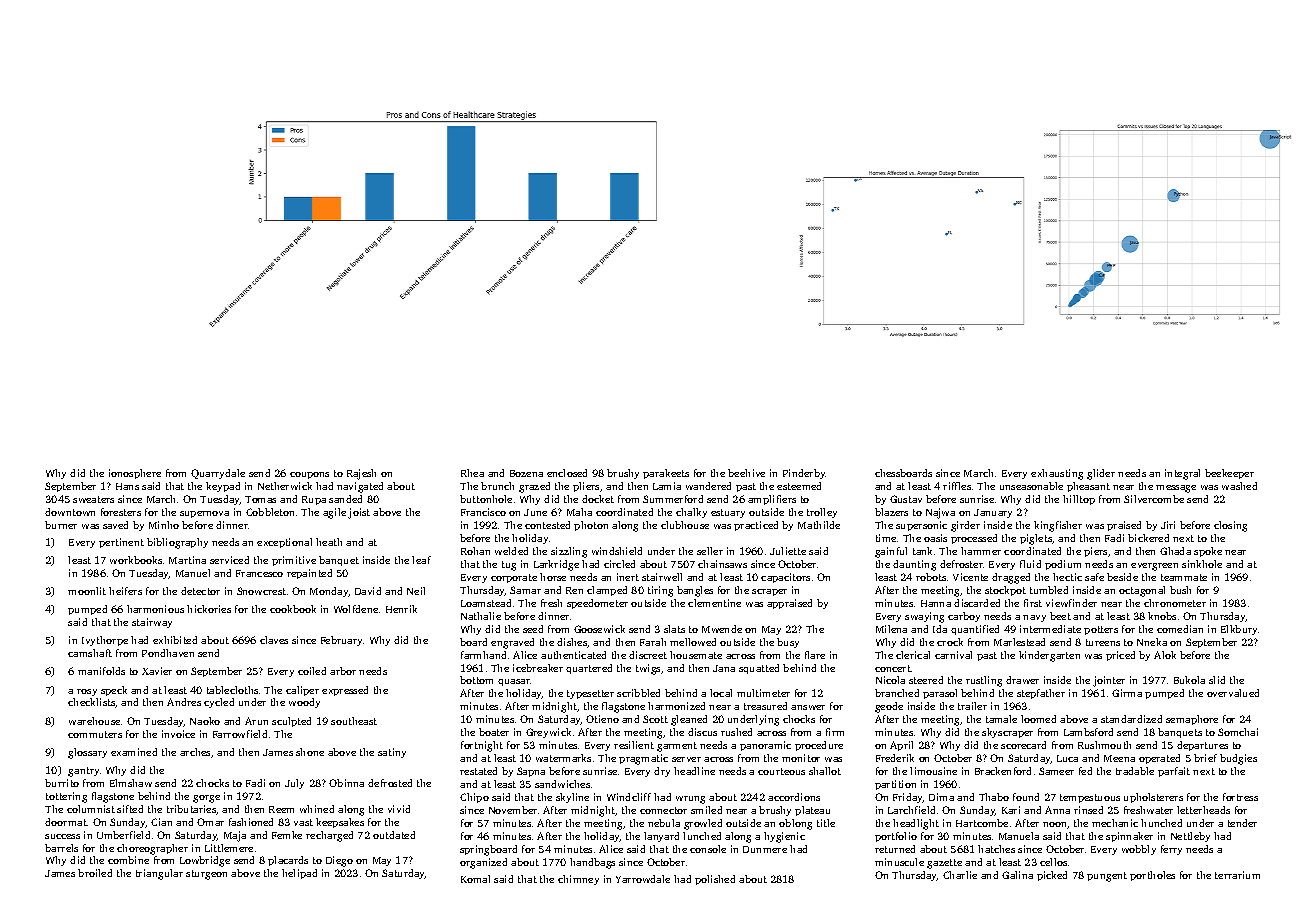  I want to click on chronometer, so click(1175, 603).
